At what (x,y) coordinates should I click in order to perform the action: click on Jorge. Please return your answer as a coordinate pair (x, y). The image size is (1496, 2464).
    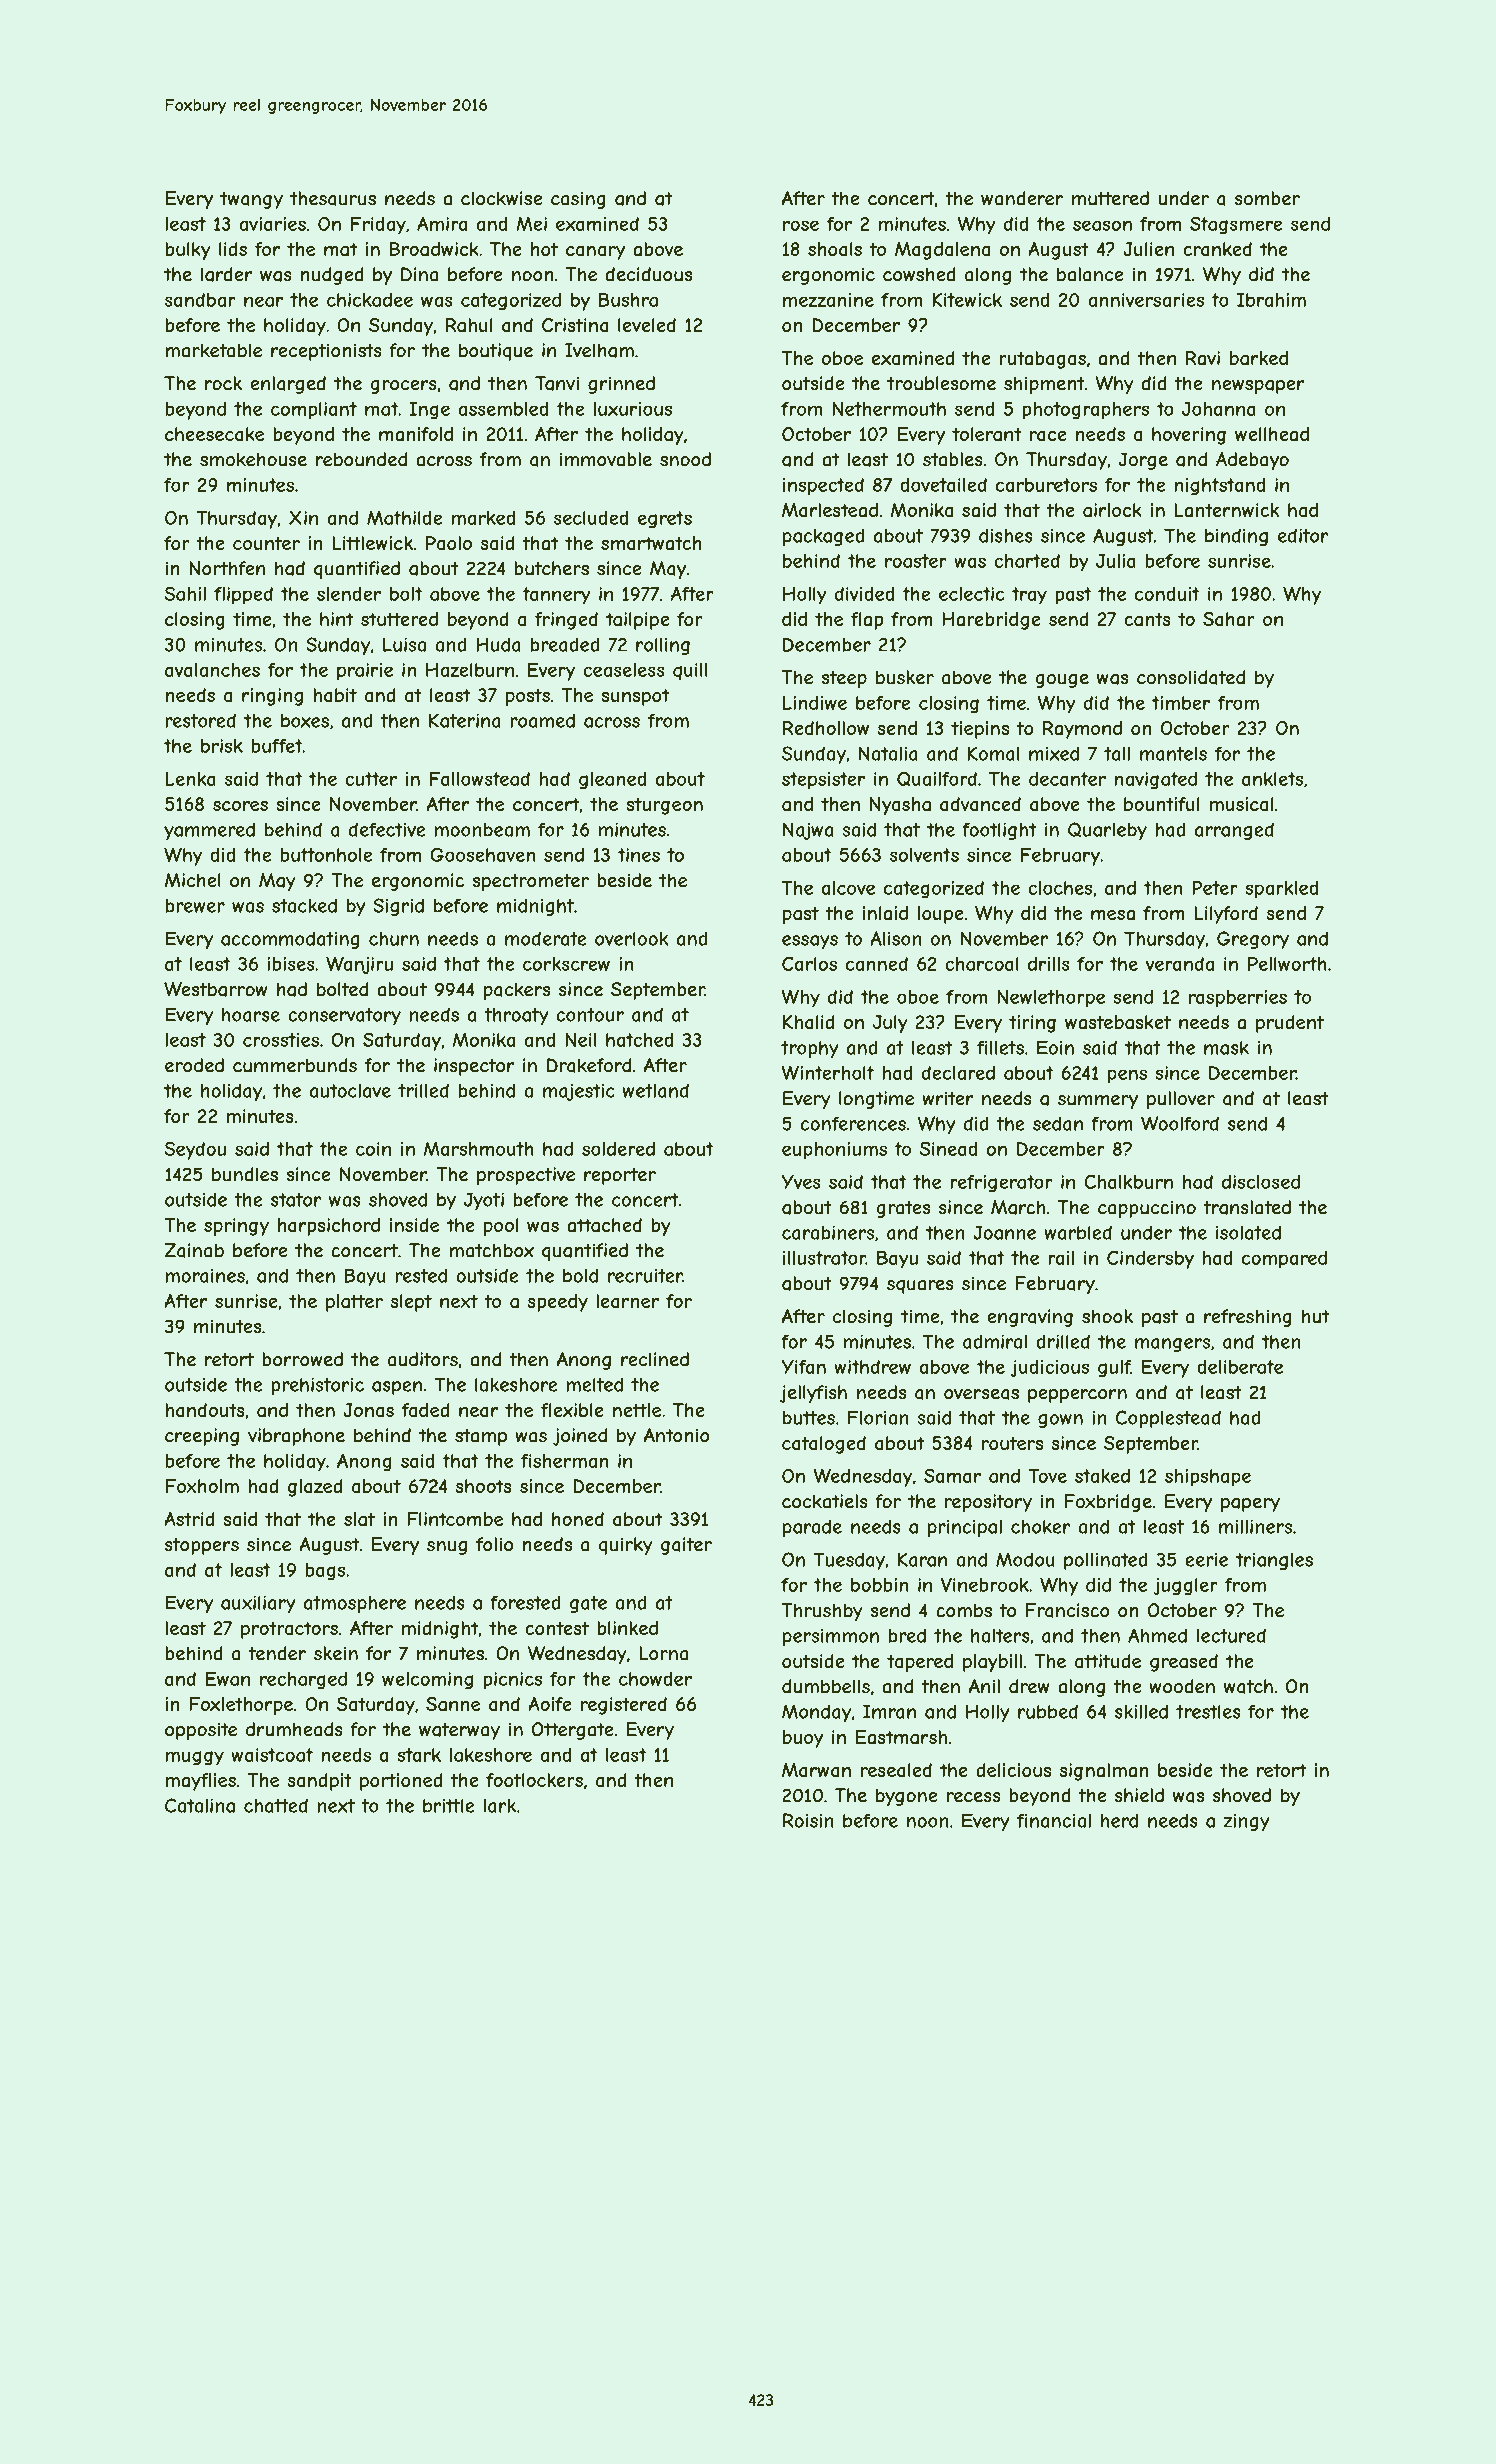
    Looking at the image, I should click on (1143, 461).
